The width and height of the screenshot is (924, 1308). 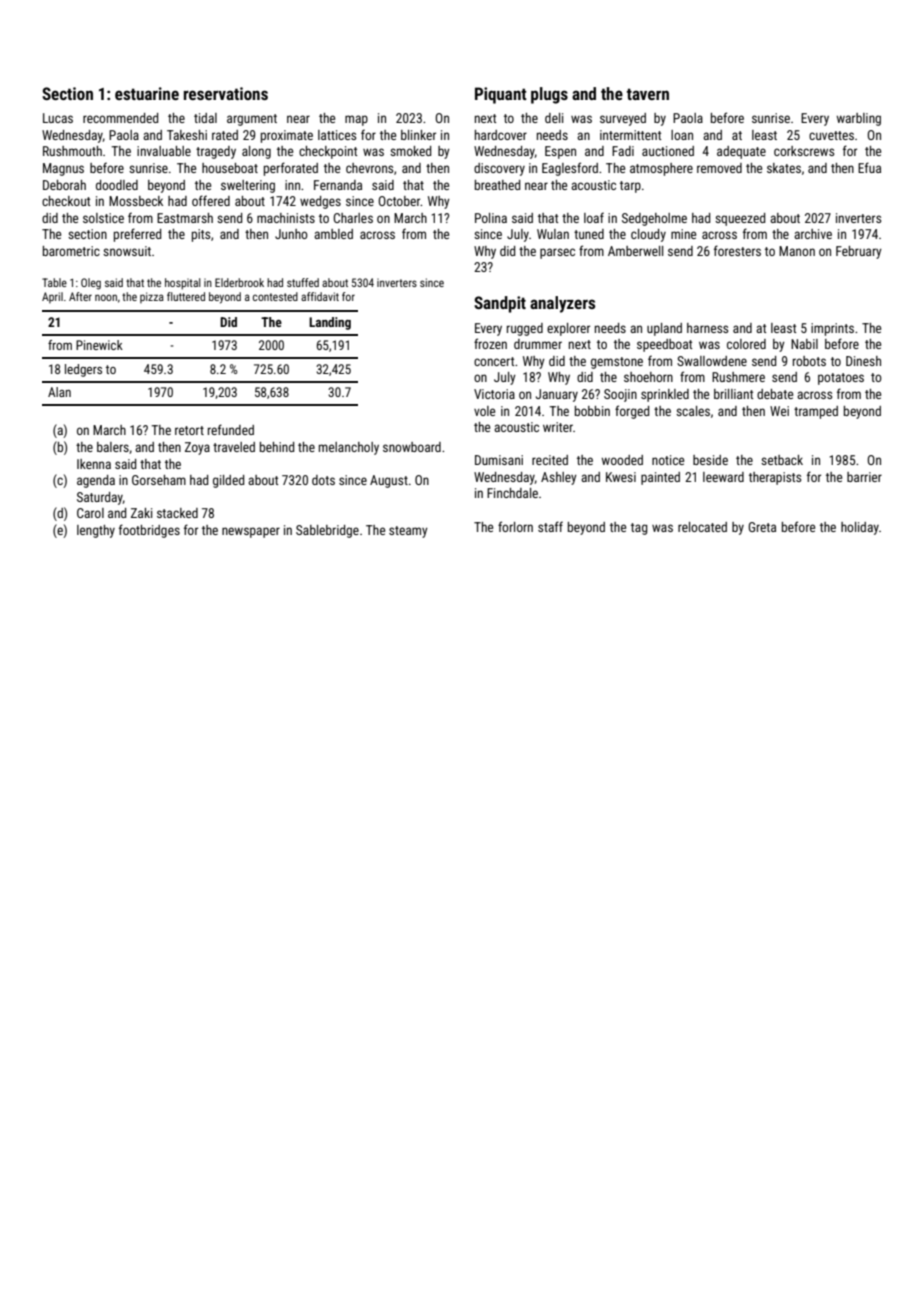 What do you see at coordinates (149, 531) in the screenshot?
I see `footbridges` at bounding box center [149, 531].
